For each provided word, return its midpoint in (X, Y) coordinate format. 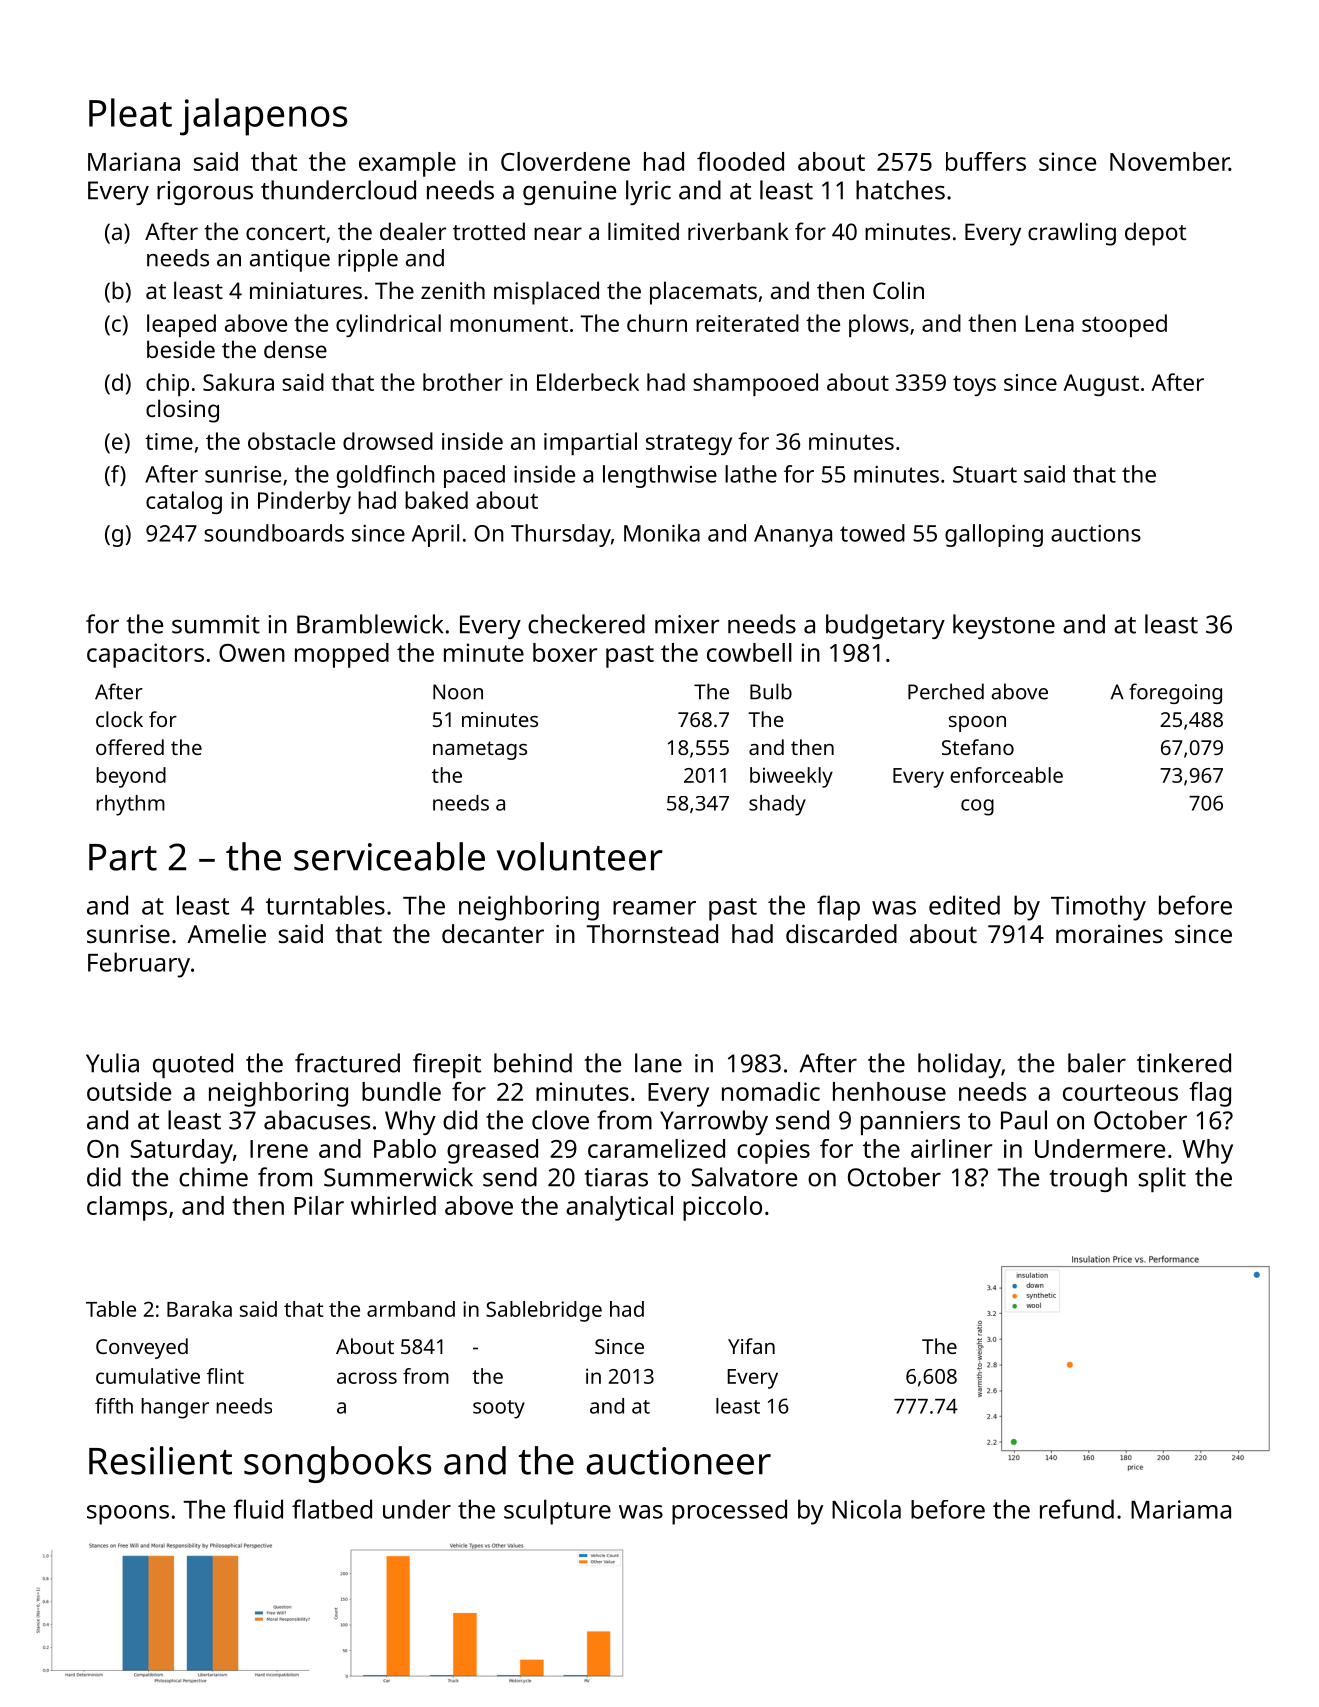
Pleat (130, 112)
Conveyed (142, 1348)
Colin (898, 290)
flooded (740, 161)
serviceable (389, 856)
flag (1210, 1094)
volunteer (580, 856)
